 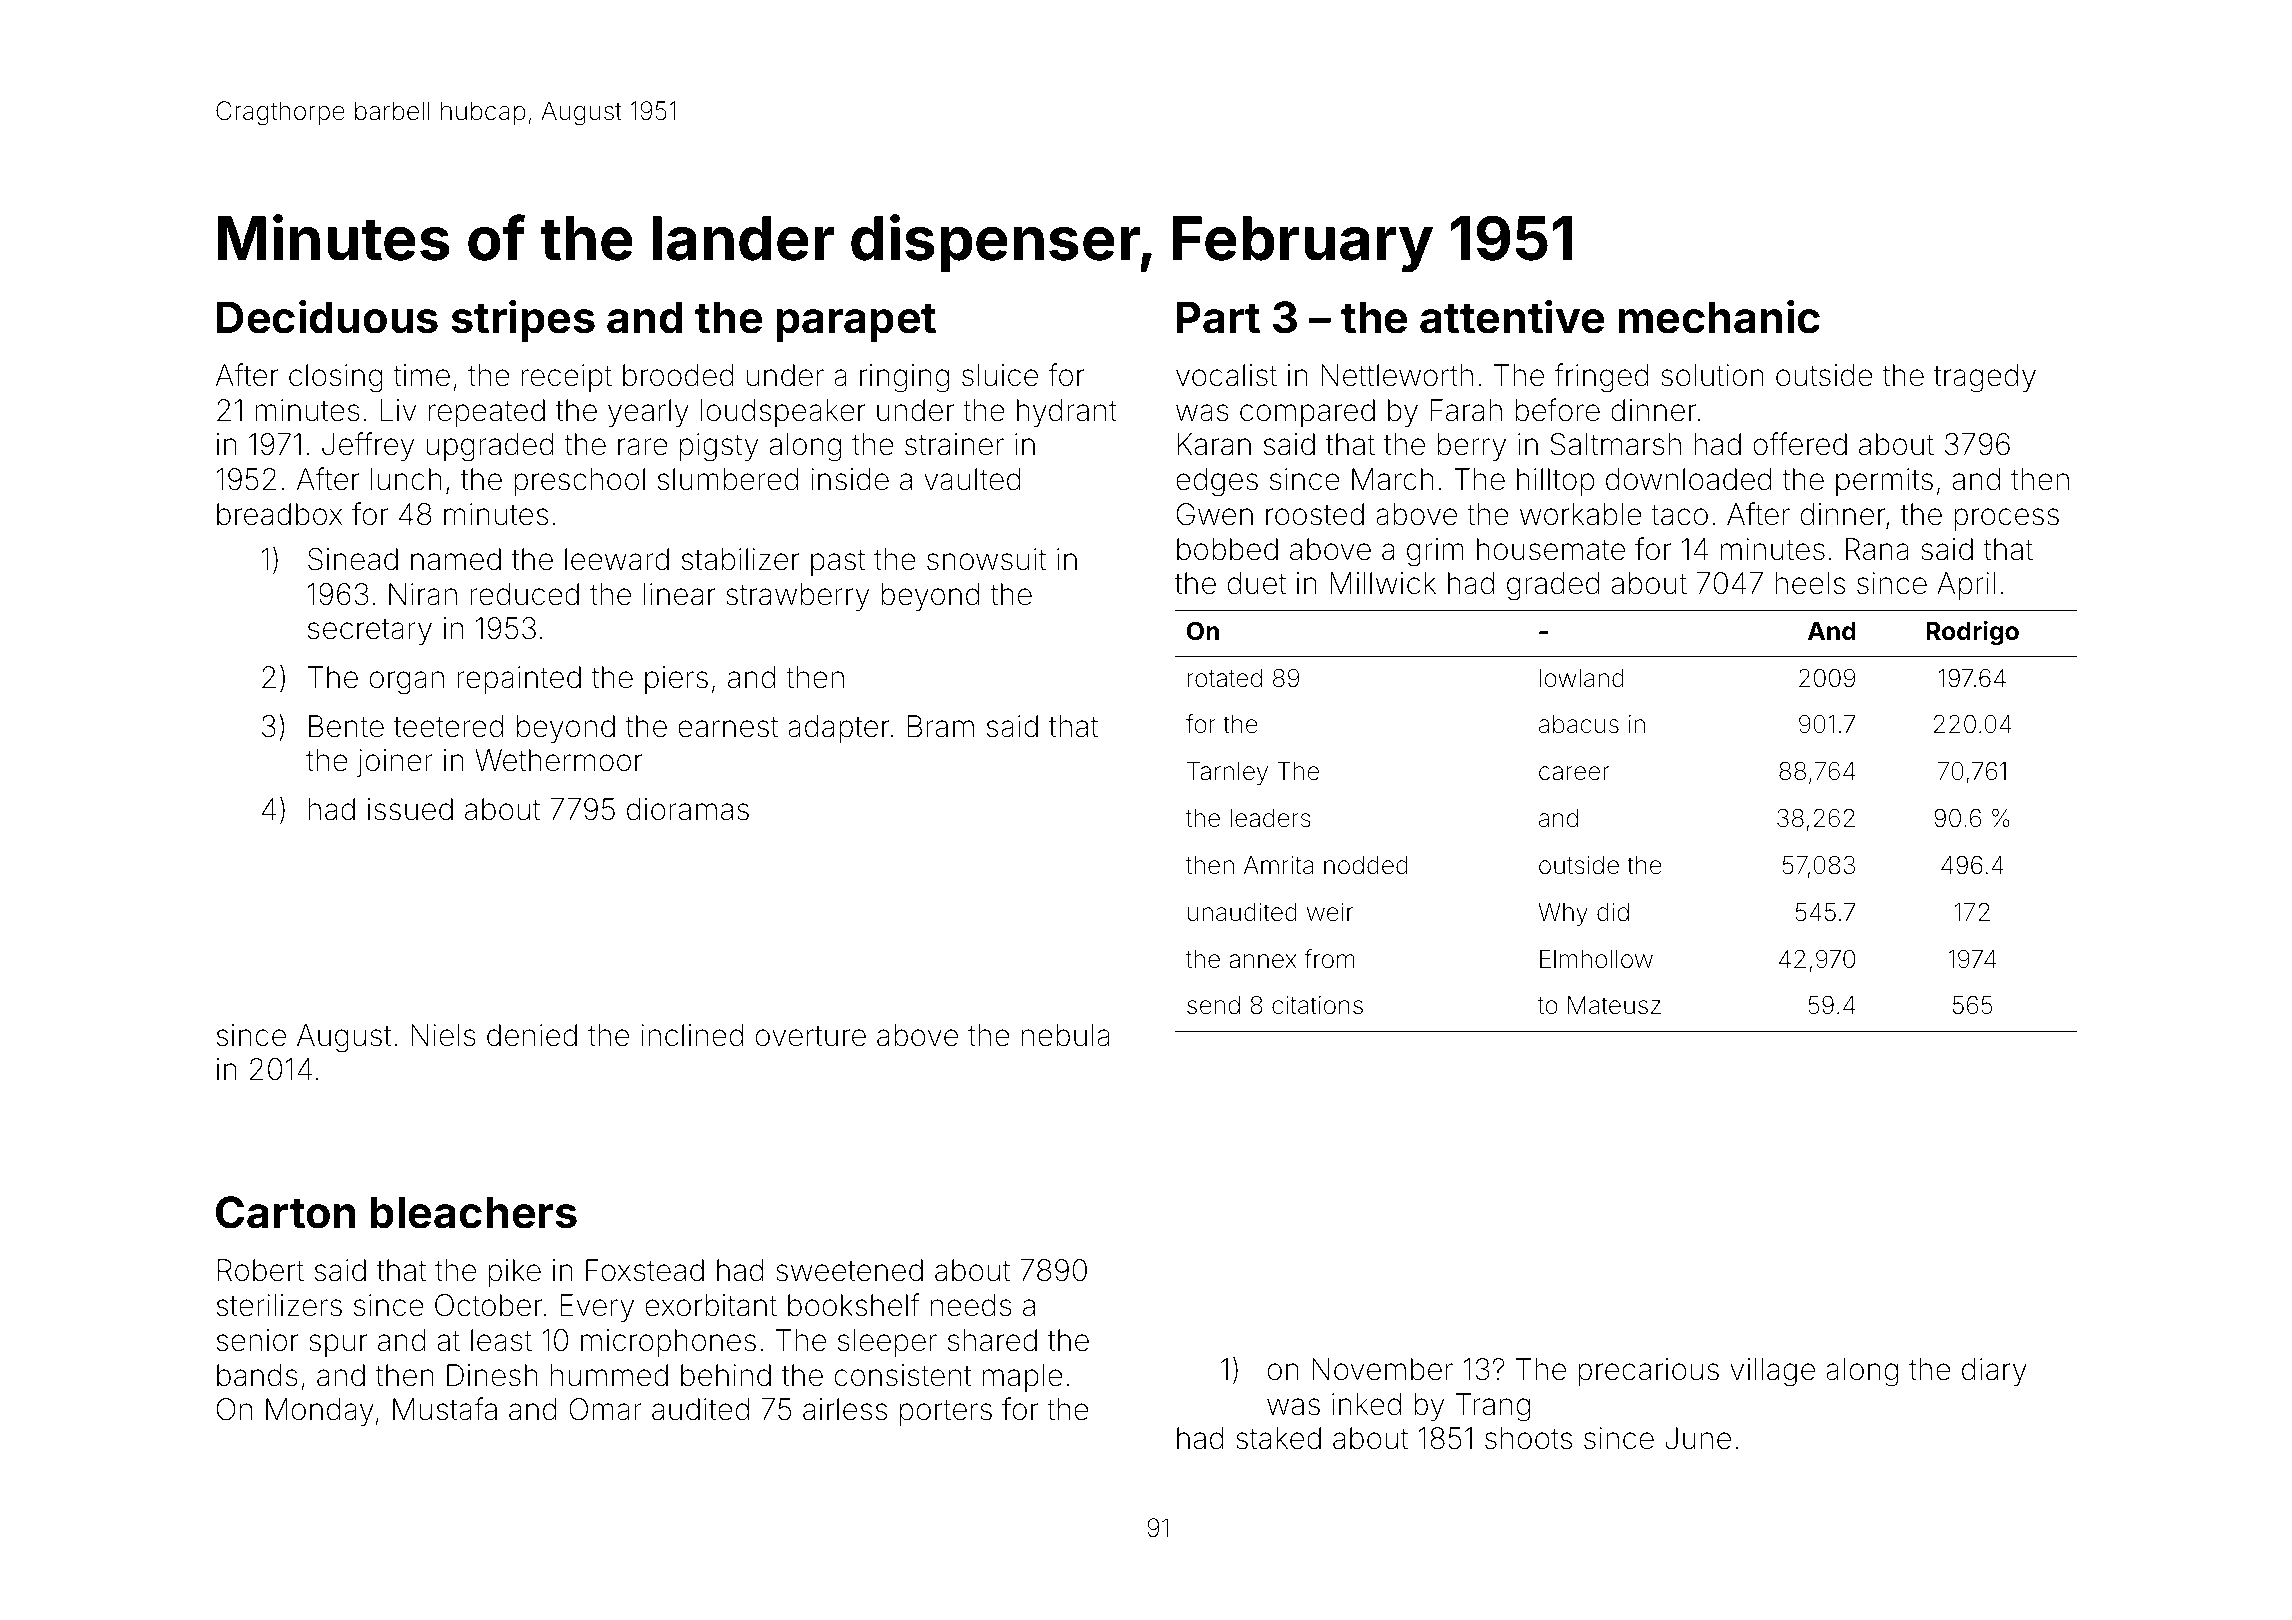 I want to click on parapet, so click(x=856, y=323).
